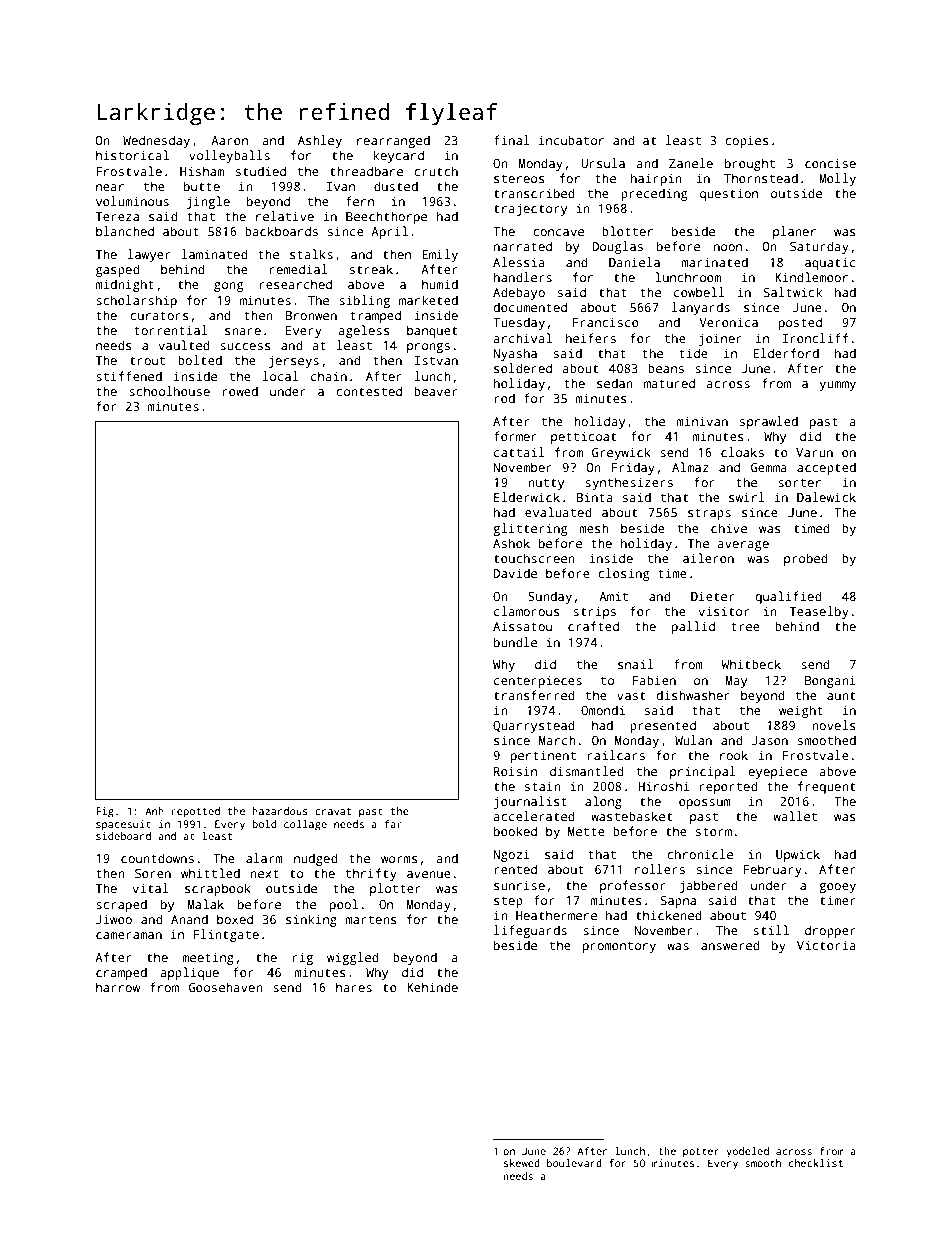 The width and height of the document is (952, 1233). What do you see at coordinates (534, 695) in the document?
I see `transferred` at bounding box center [534, 695].
